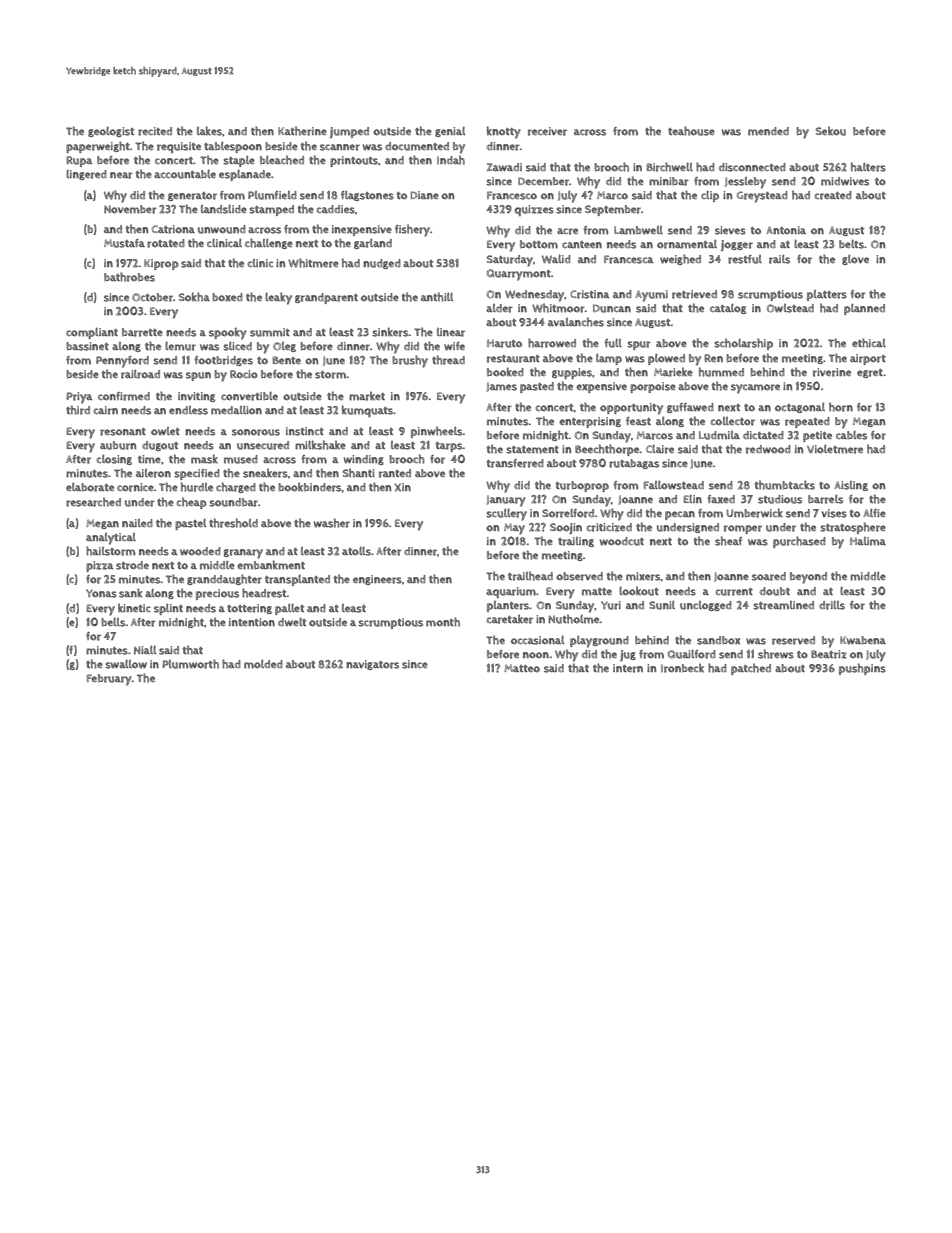 The height and width of the document is (1233, 952). I want to click on closing, so click(114, 460).
